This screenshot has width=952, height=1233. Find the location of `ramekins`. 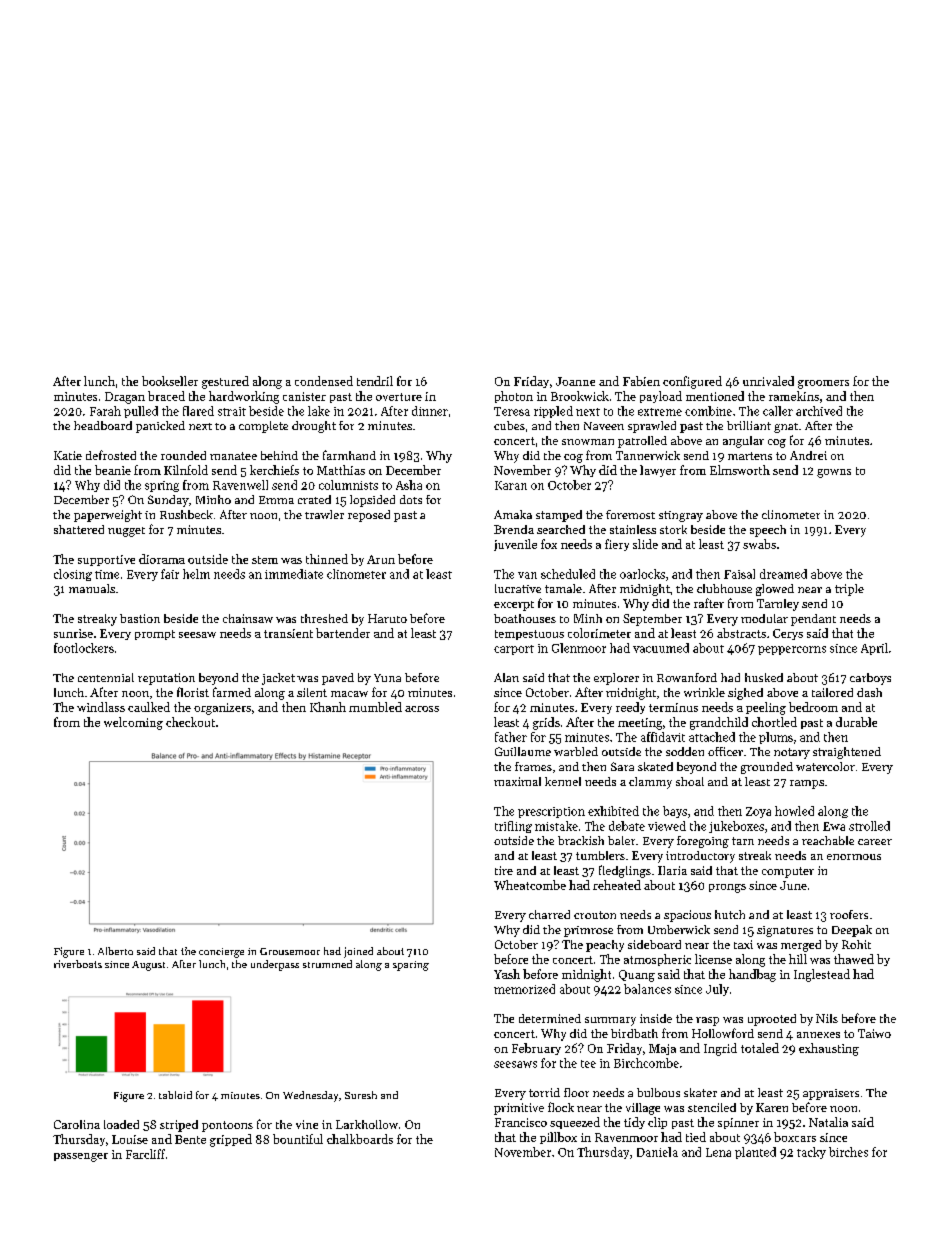

ramekins is located at coordinates (794, 396).
